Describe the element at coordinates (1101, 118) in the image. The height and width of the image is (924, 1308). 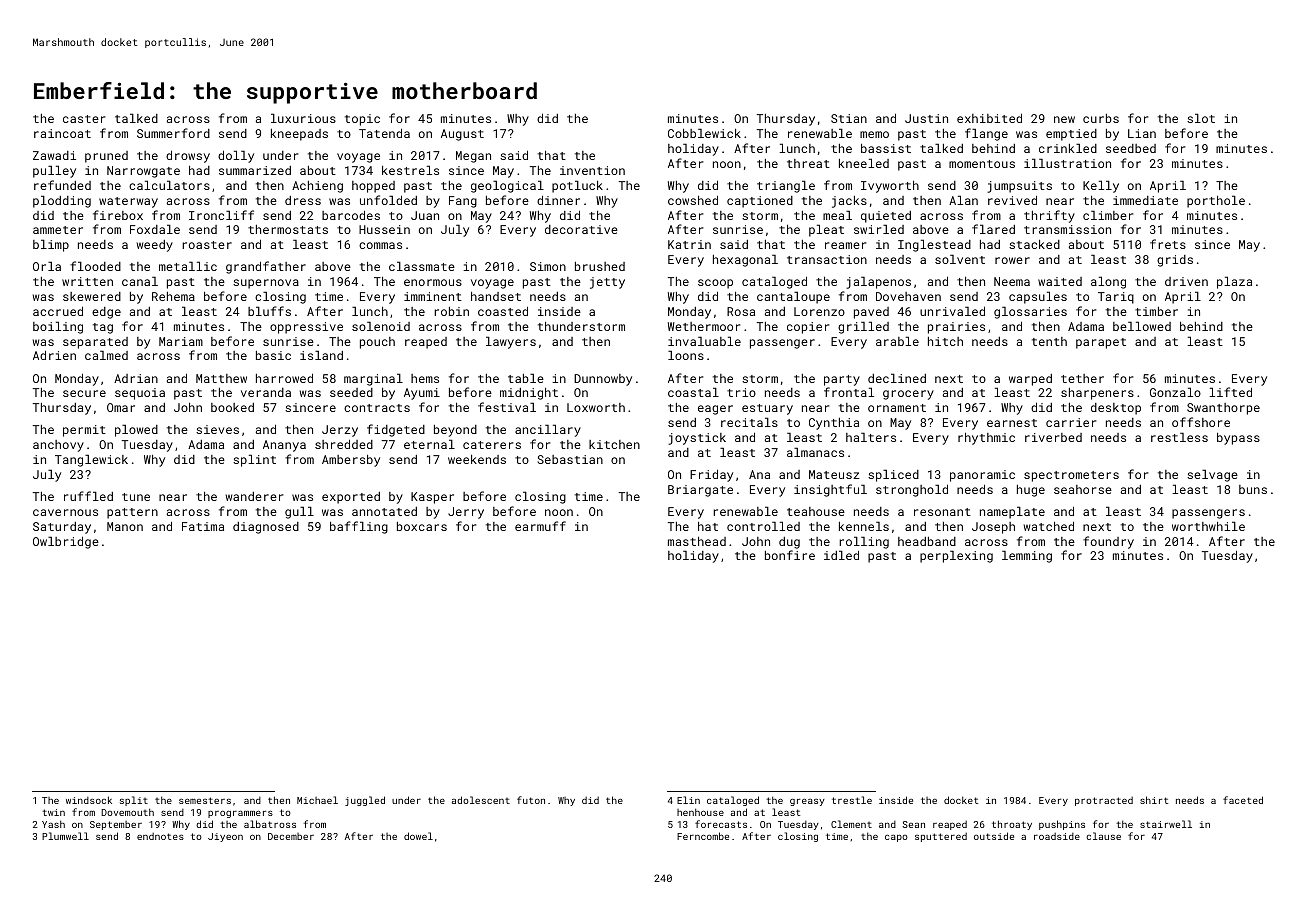
I see `curbs` at that location.
